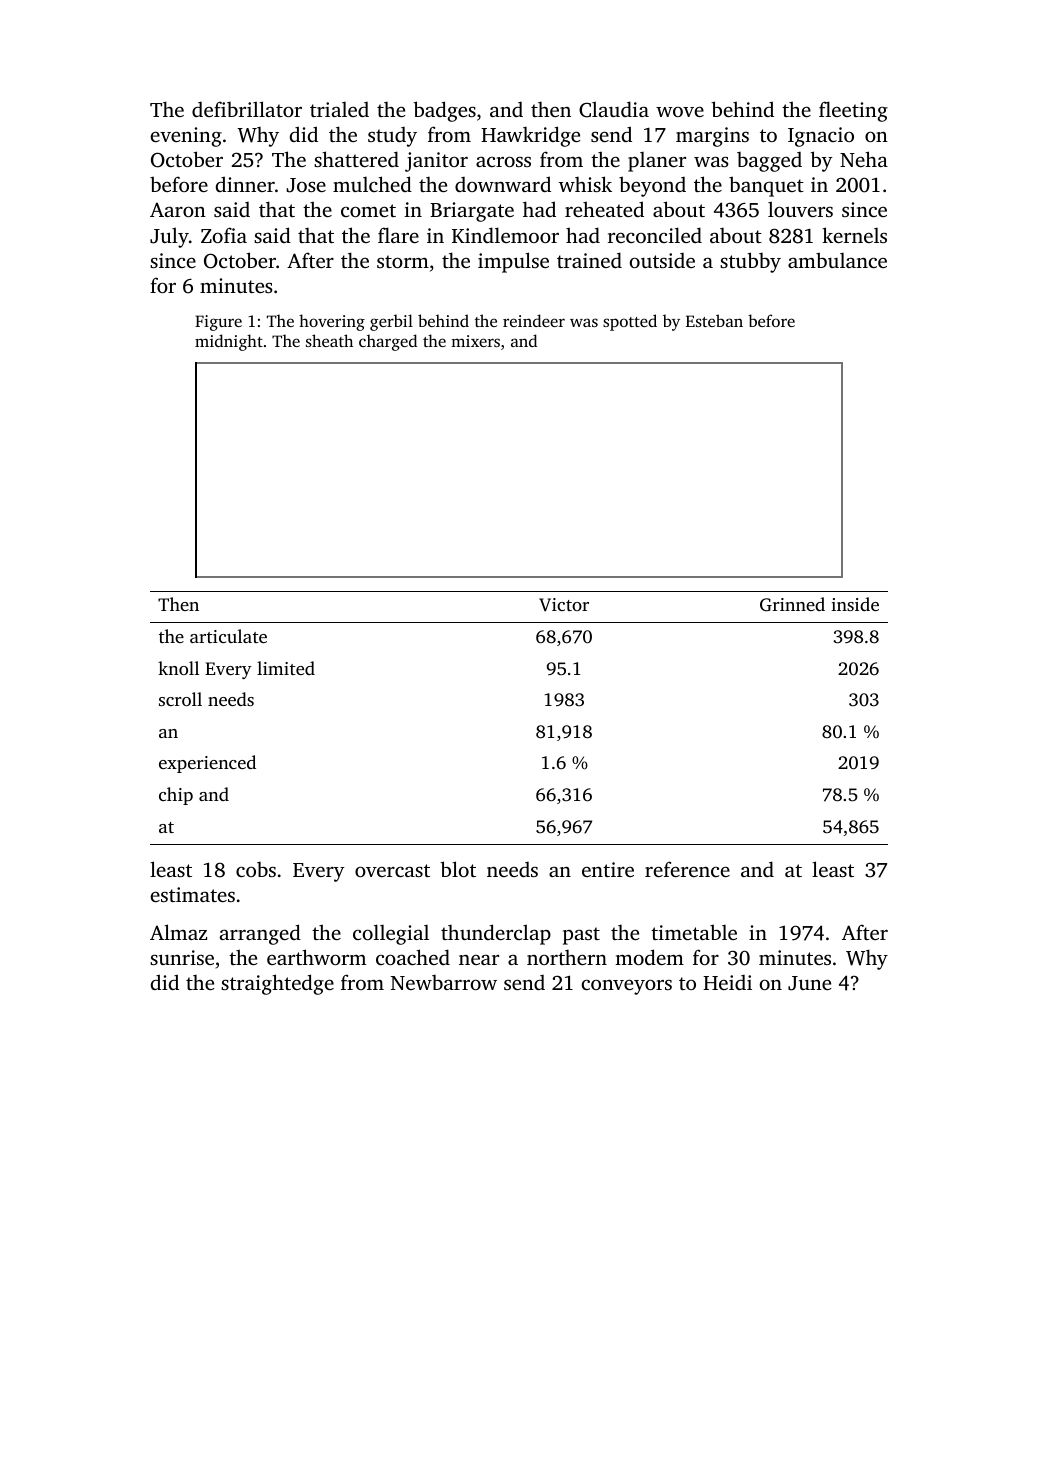 The image size is (1038, 1475). I want to click on reheated, so click(604, 209).
